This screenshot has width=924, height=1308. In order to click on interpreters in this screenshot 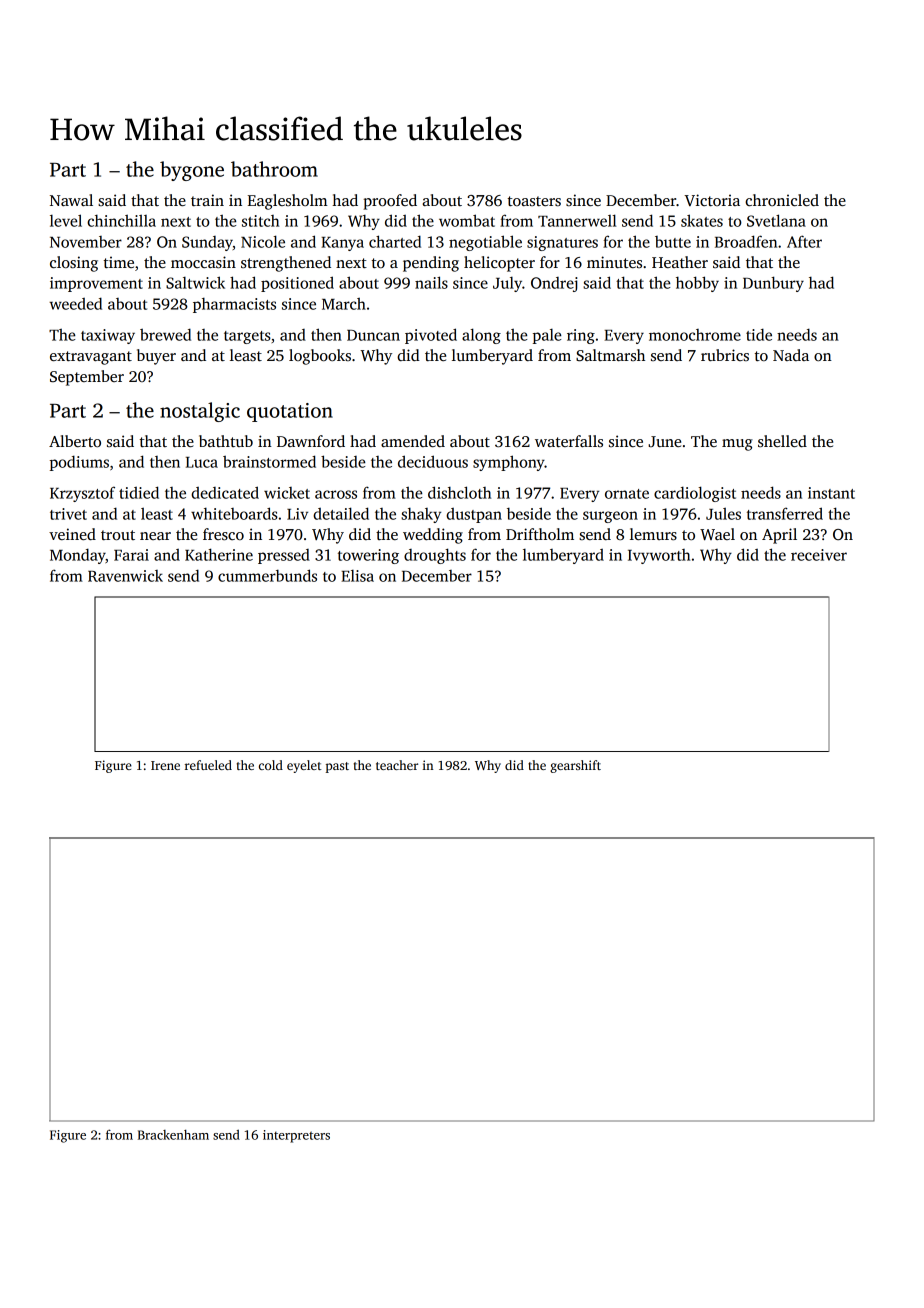, I will do `click(296, 1136)`.
